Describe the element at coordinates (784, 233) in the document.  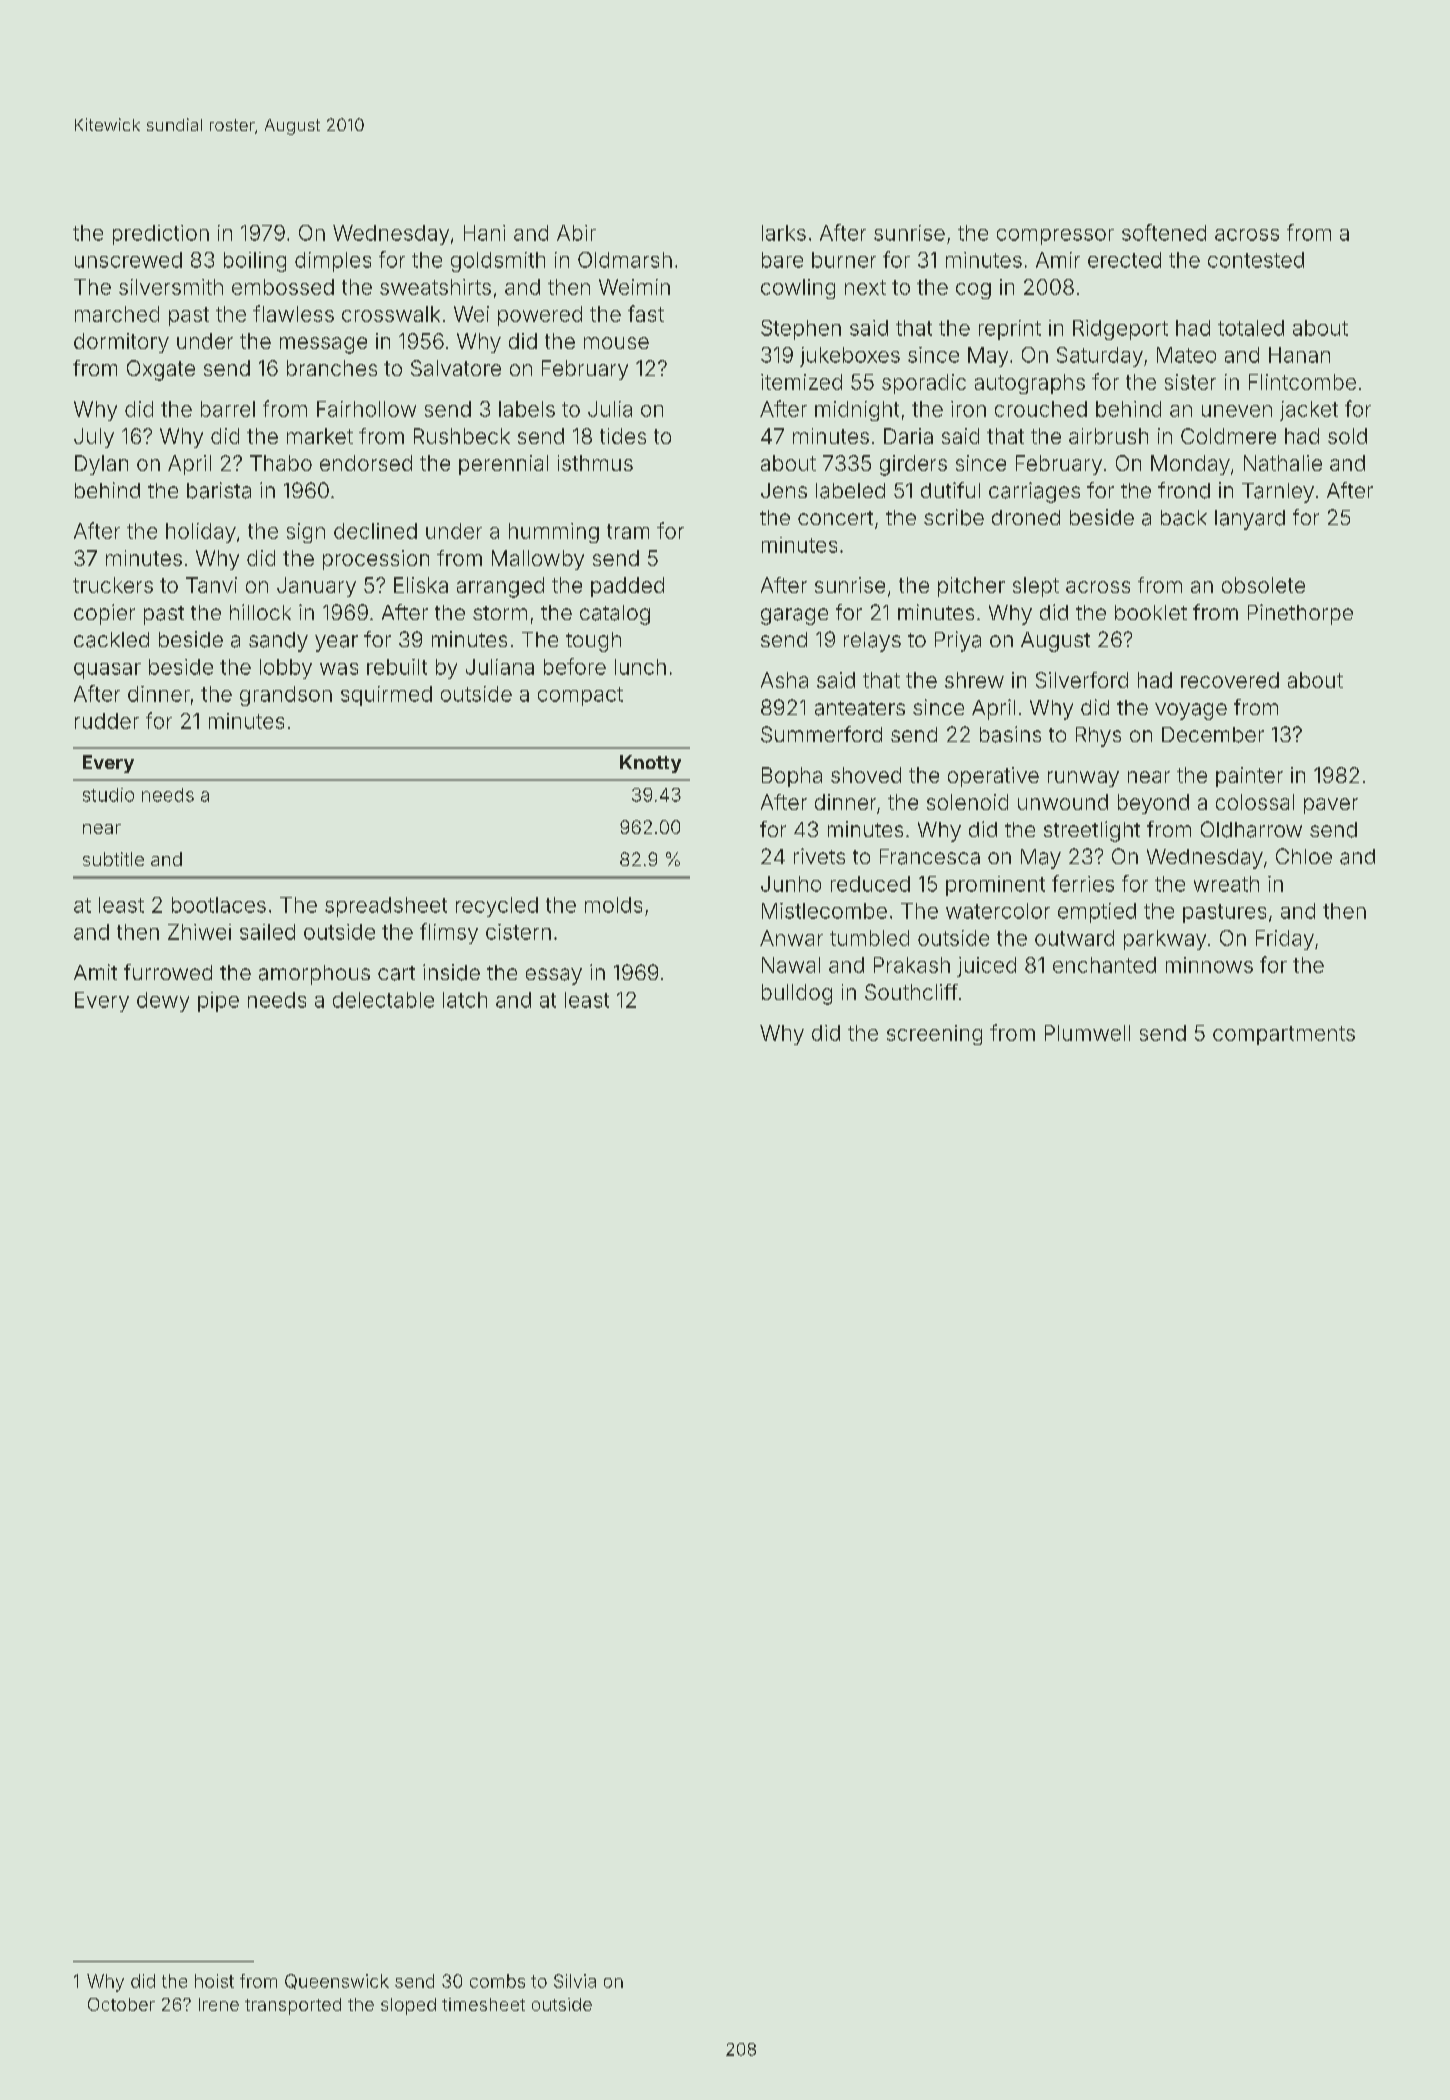
I see `larks` at that location.
